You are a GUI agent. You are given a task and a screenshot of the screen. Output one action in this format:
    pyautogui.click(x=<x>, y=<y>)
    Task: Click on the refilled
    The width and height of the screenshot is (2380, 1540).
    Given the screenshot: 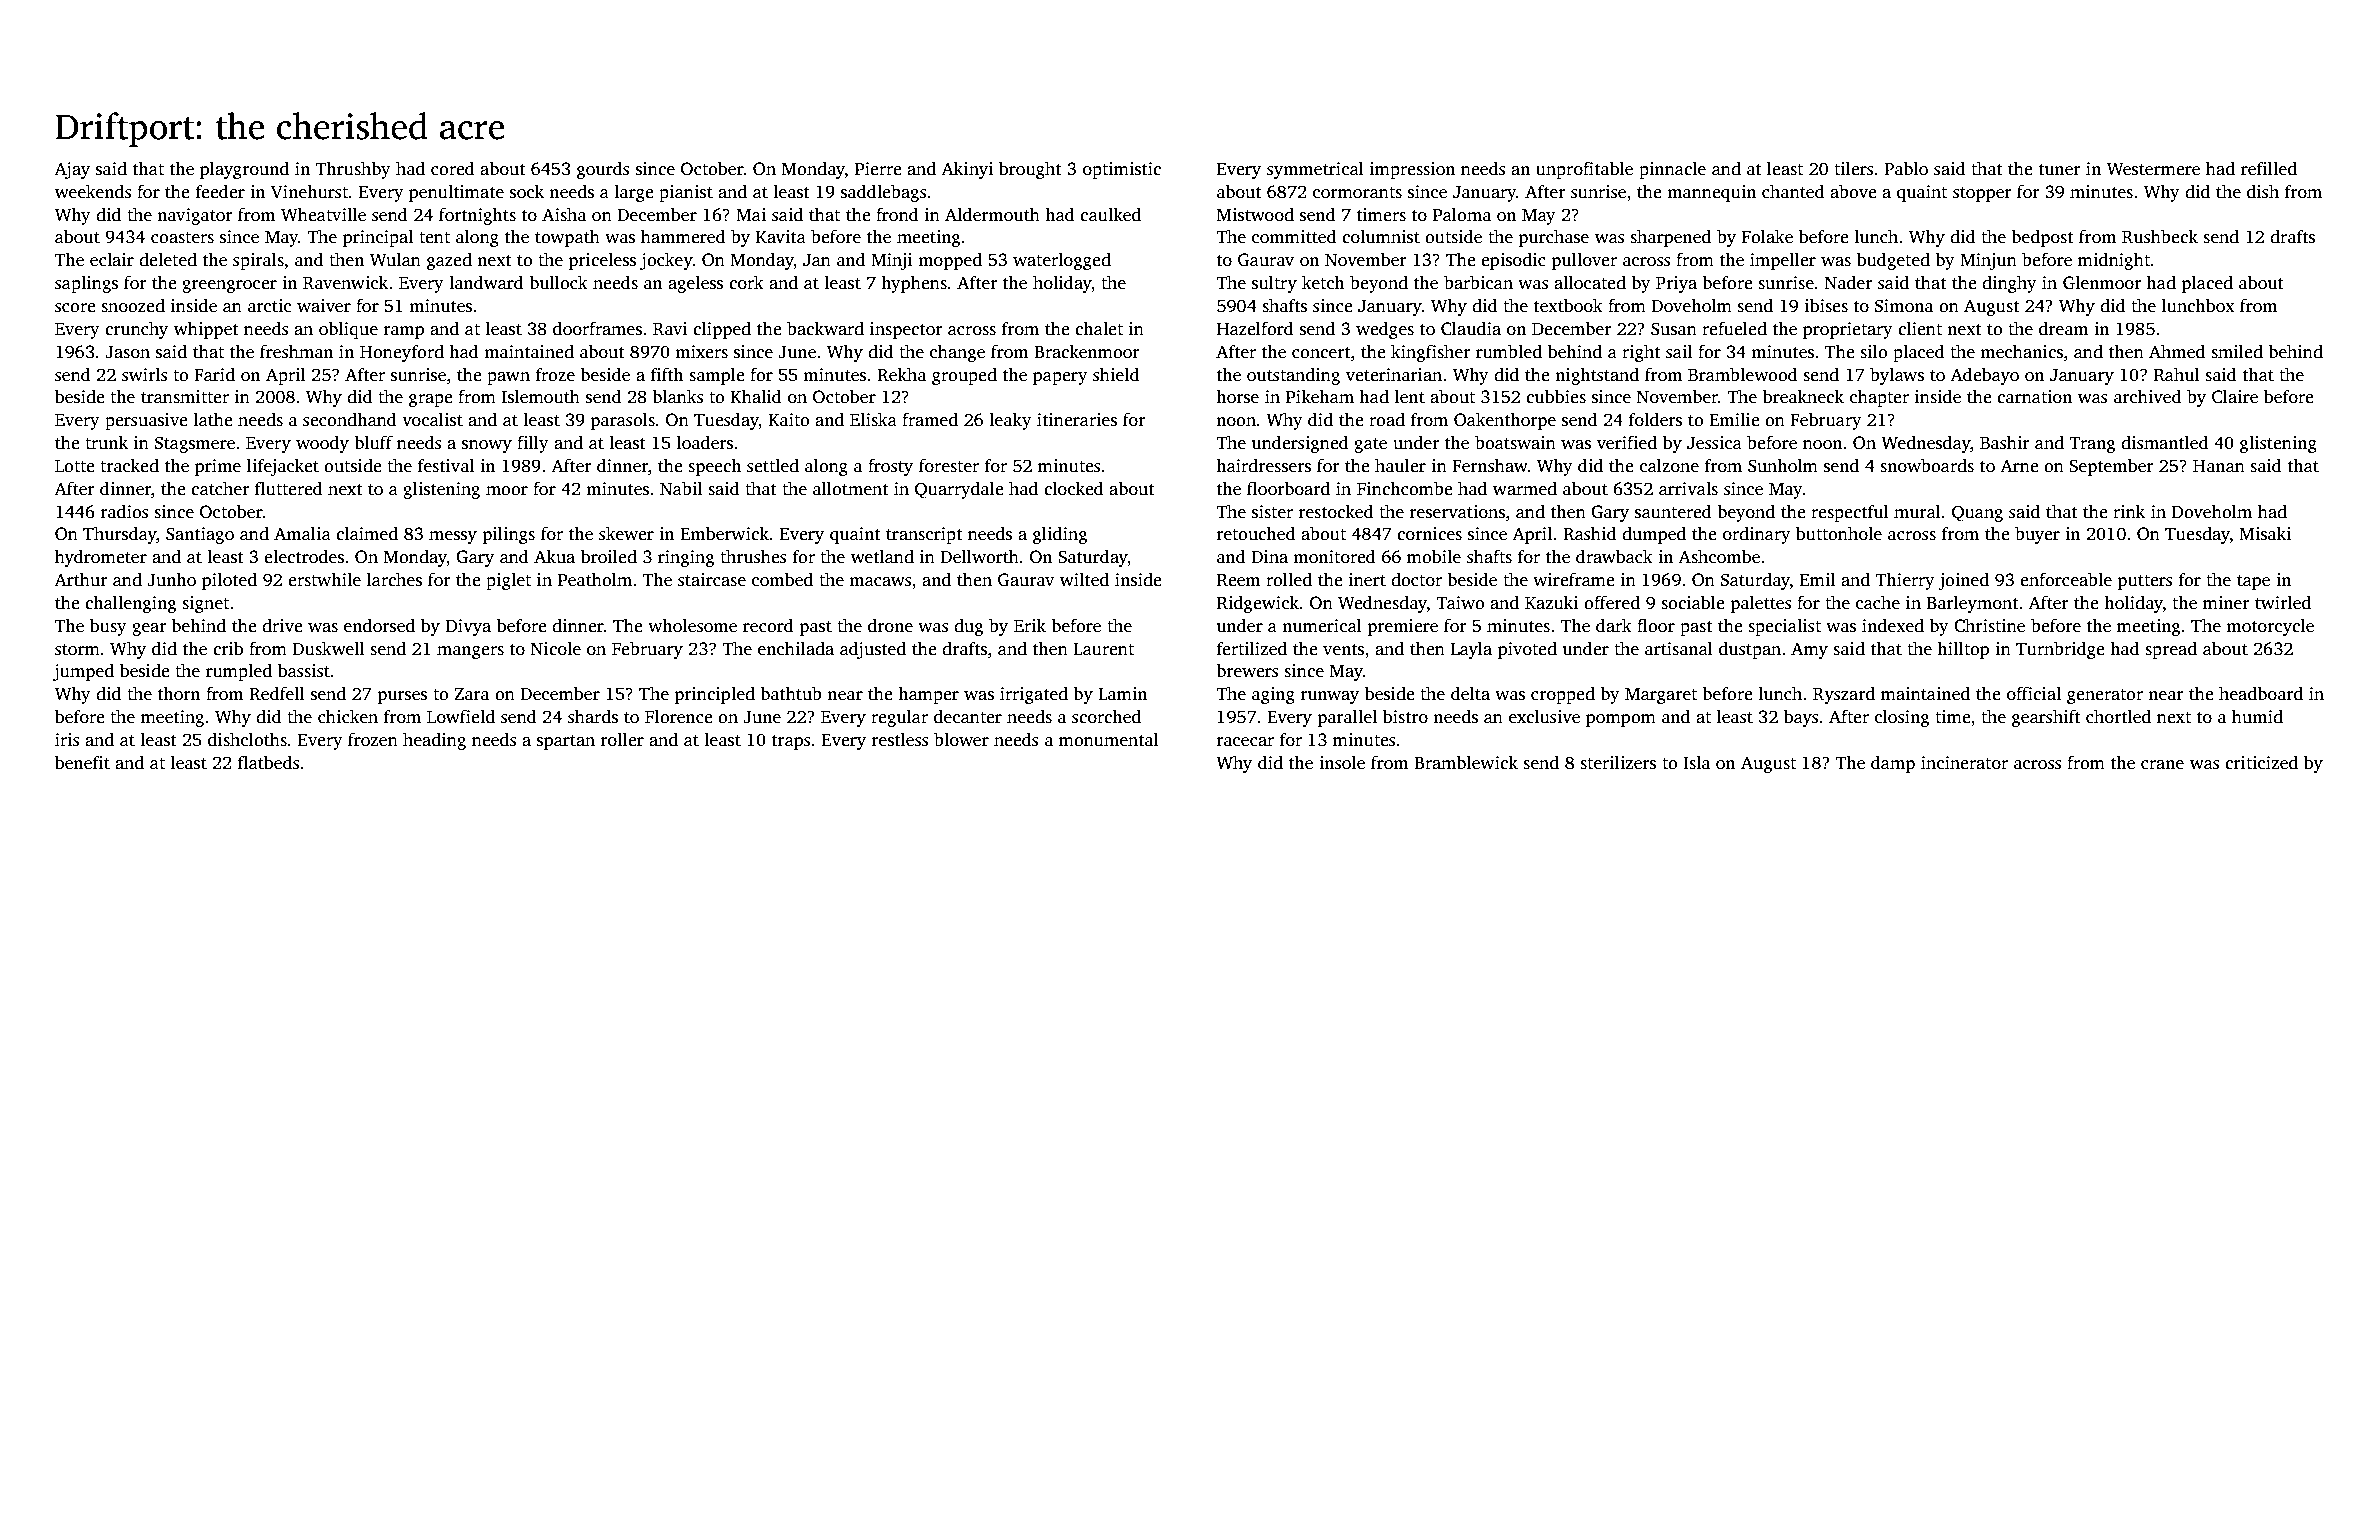 What is the action you would take?
    pyautogui.click(x=2269, y=168)
